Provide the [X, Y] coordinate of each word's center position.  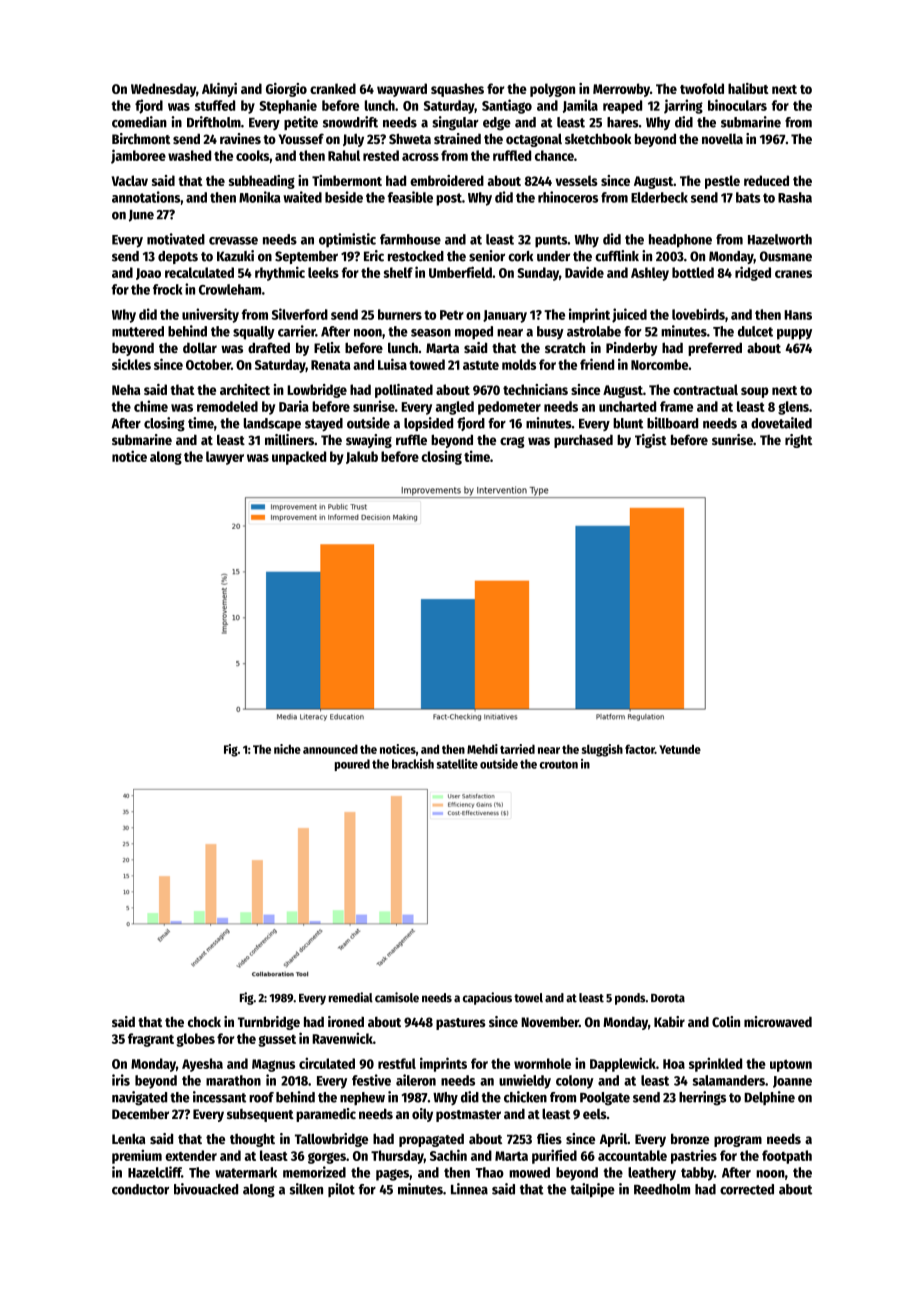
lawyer [225, 458]
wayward [402, 90]
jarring [683, 106]
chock [204, 1022]
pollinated [404, 391]
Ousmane [786, 256]
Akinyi [219, 90]
